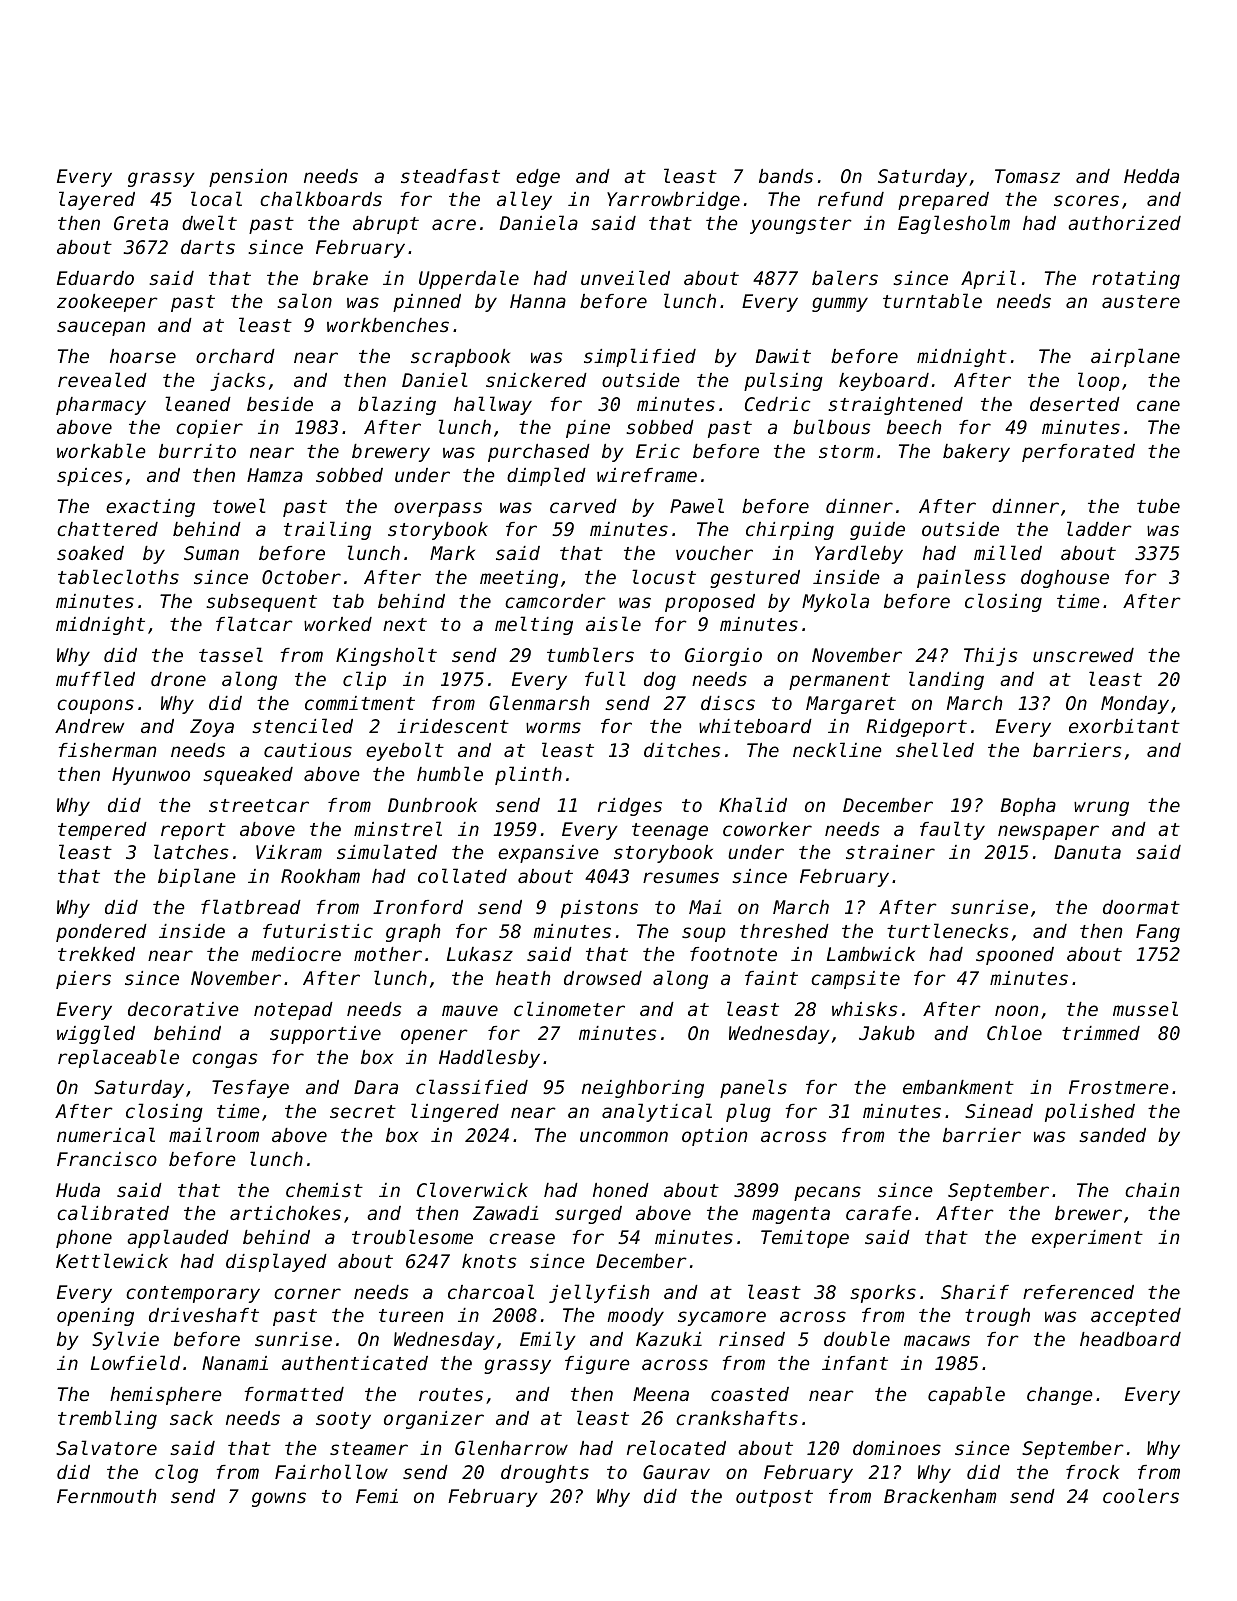 The height and width of the page is (1601, 1237). I want to click on sooty, so click(343, 1420).
